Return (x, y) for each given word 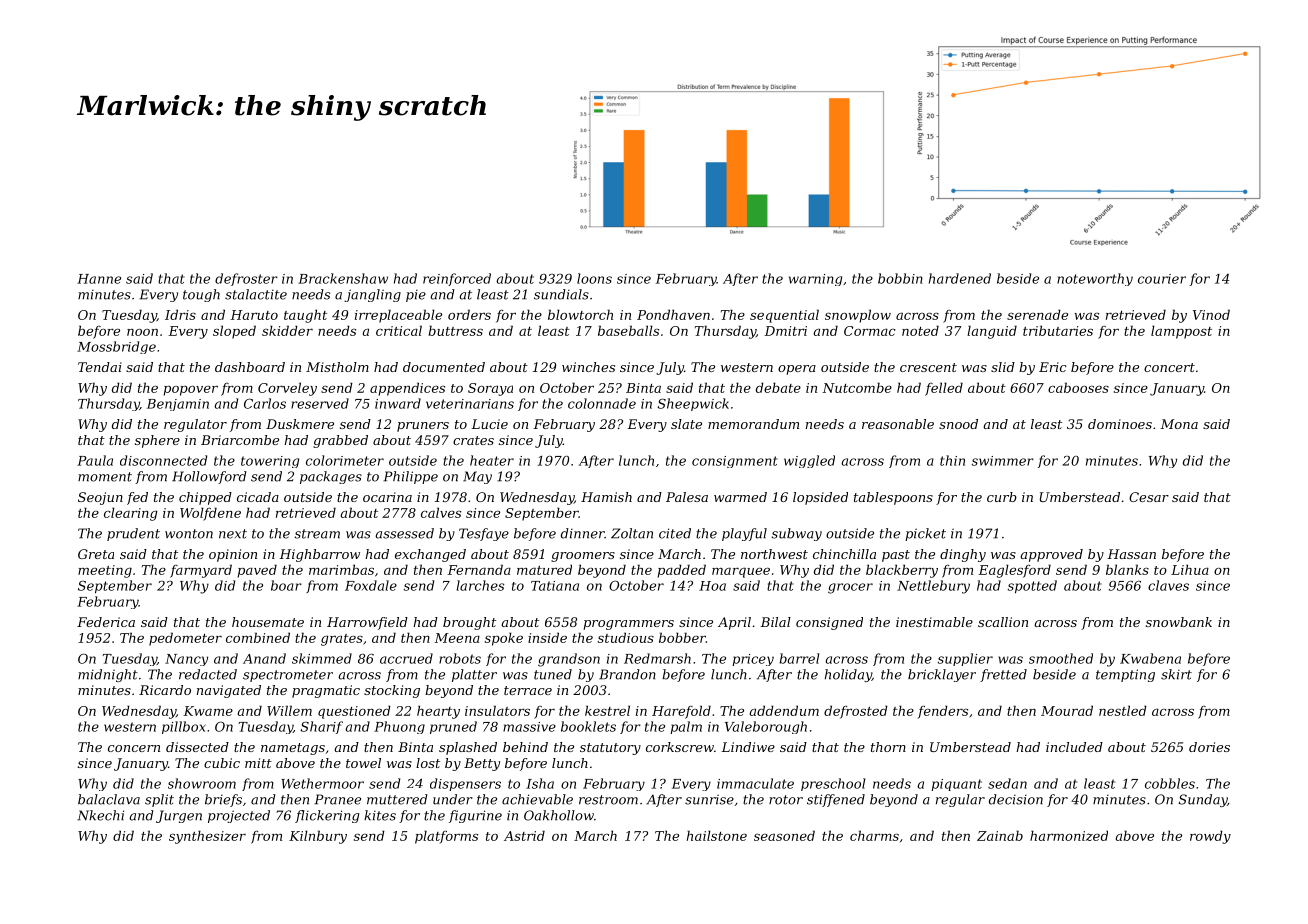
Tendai (100, 367)
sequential (784, 316)
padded (682, 571)
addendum (784, 710)
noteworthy (1095, 279)
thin (952, 460)
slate (686, 424)
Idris (180, 314)
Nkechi (100, 815)
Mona (1179, 424)
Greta (96, 554)
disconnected (163, 460)
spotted (1032, 587)
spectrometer (288, 676)
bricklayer (942, 675)
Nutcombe (857, 387)
